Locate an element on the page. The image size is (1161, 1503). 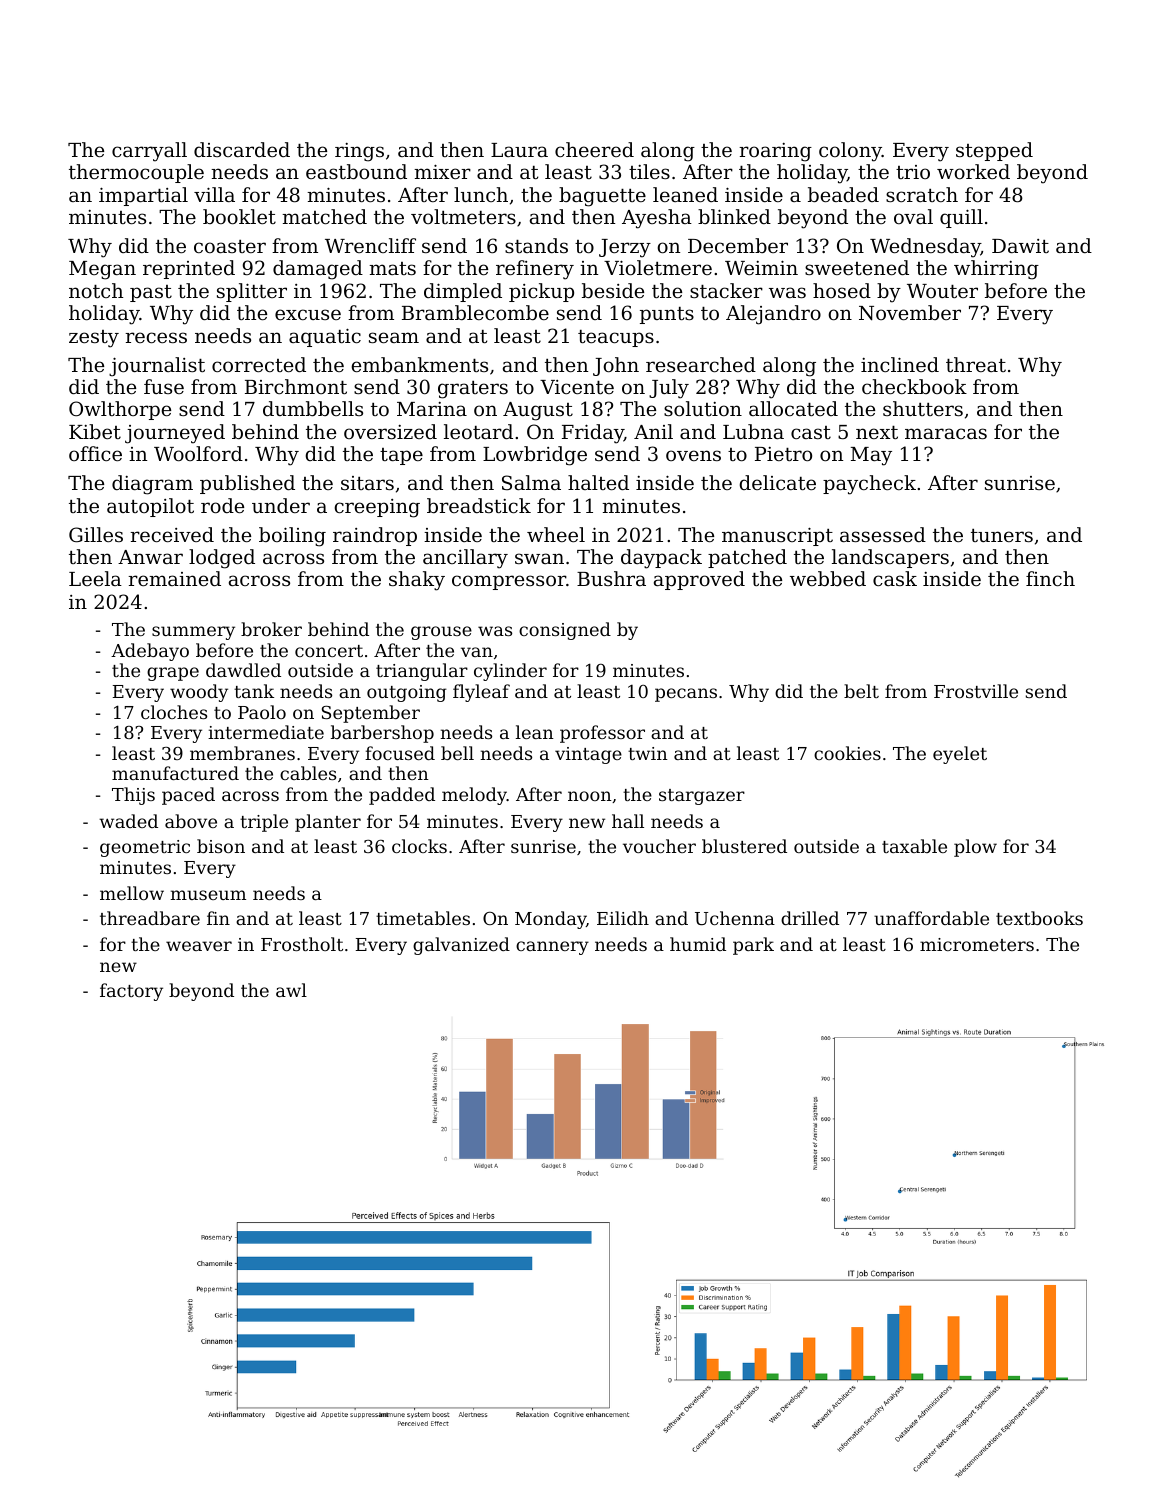
compressor is located at coordinates (509, 582).
